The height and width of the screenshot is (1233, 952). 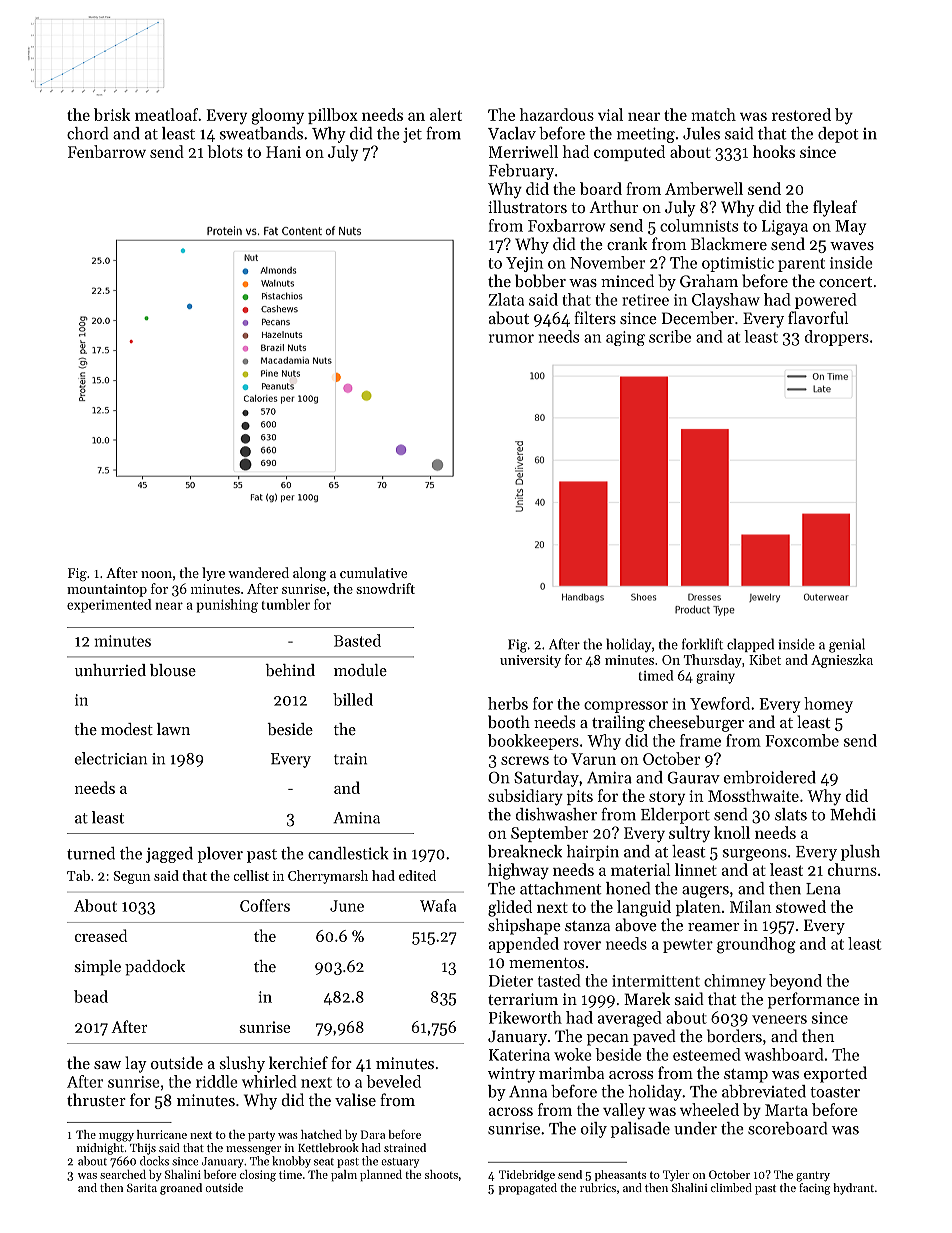 What do you see at coordinates (557, 114) in the screenshot?
I see `hazardous` at bounding box center [557, 114].
